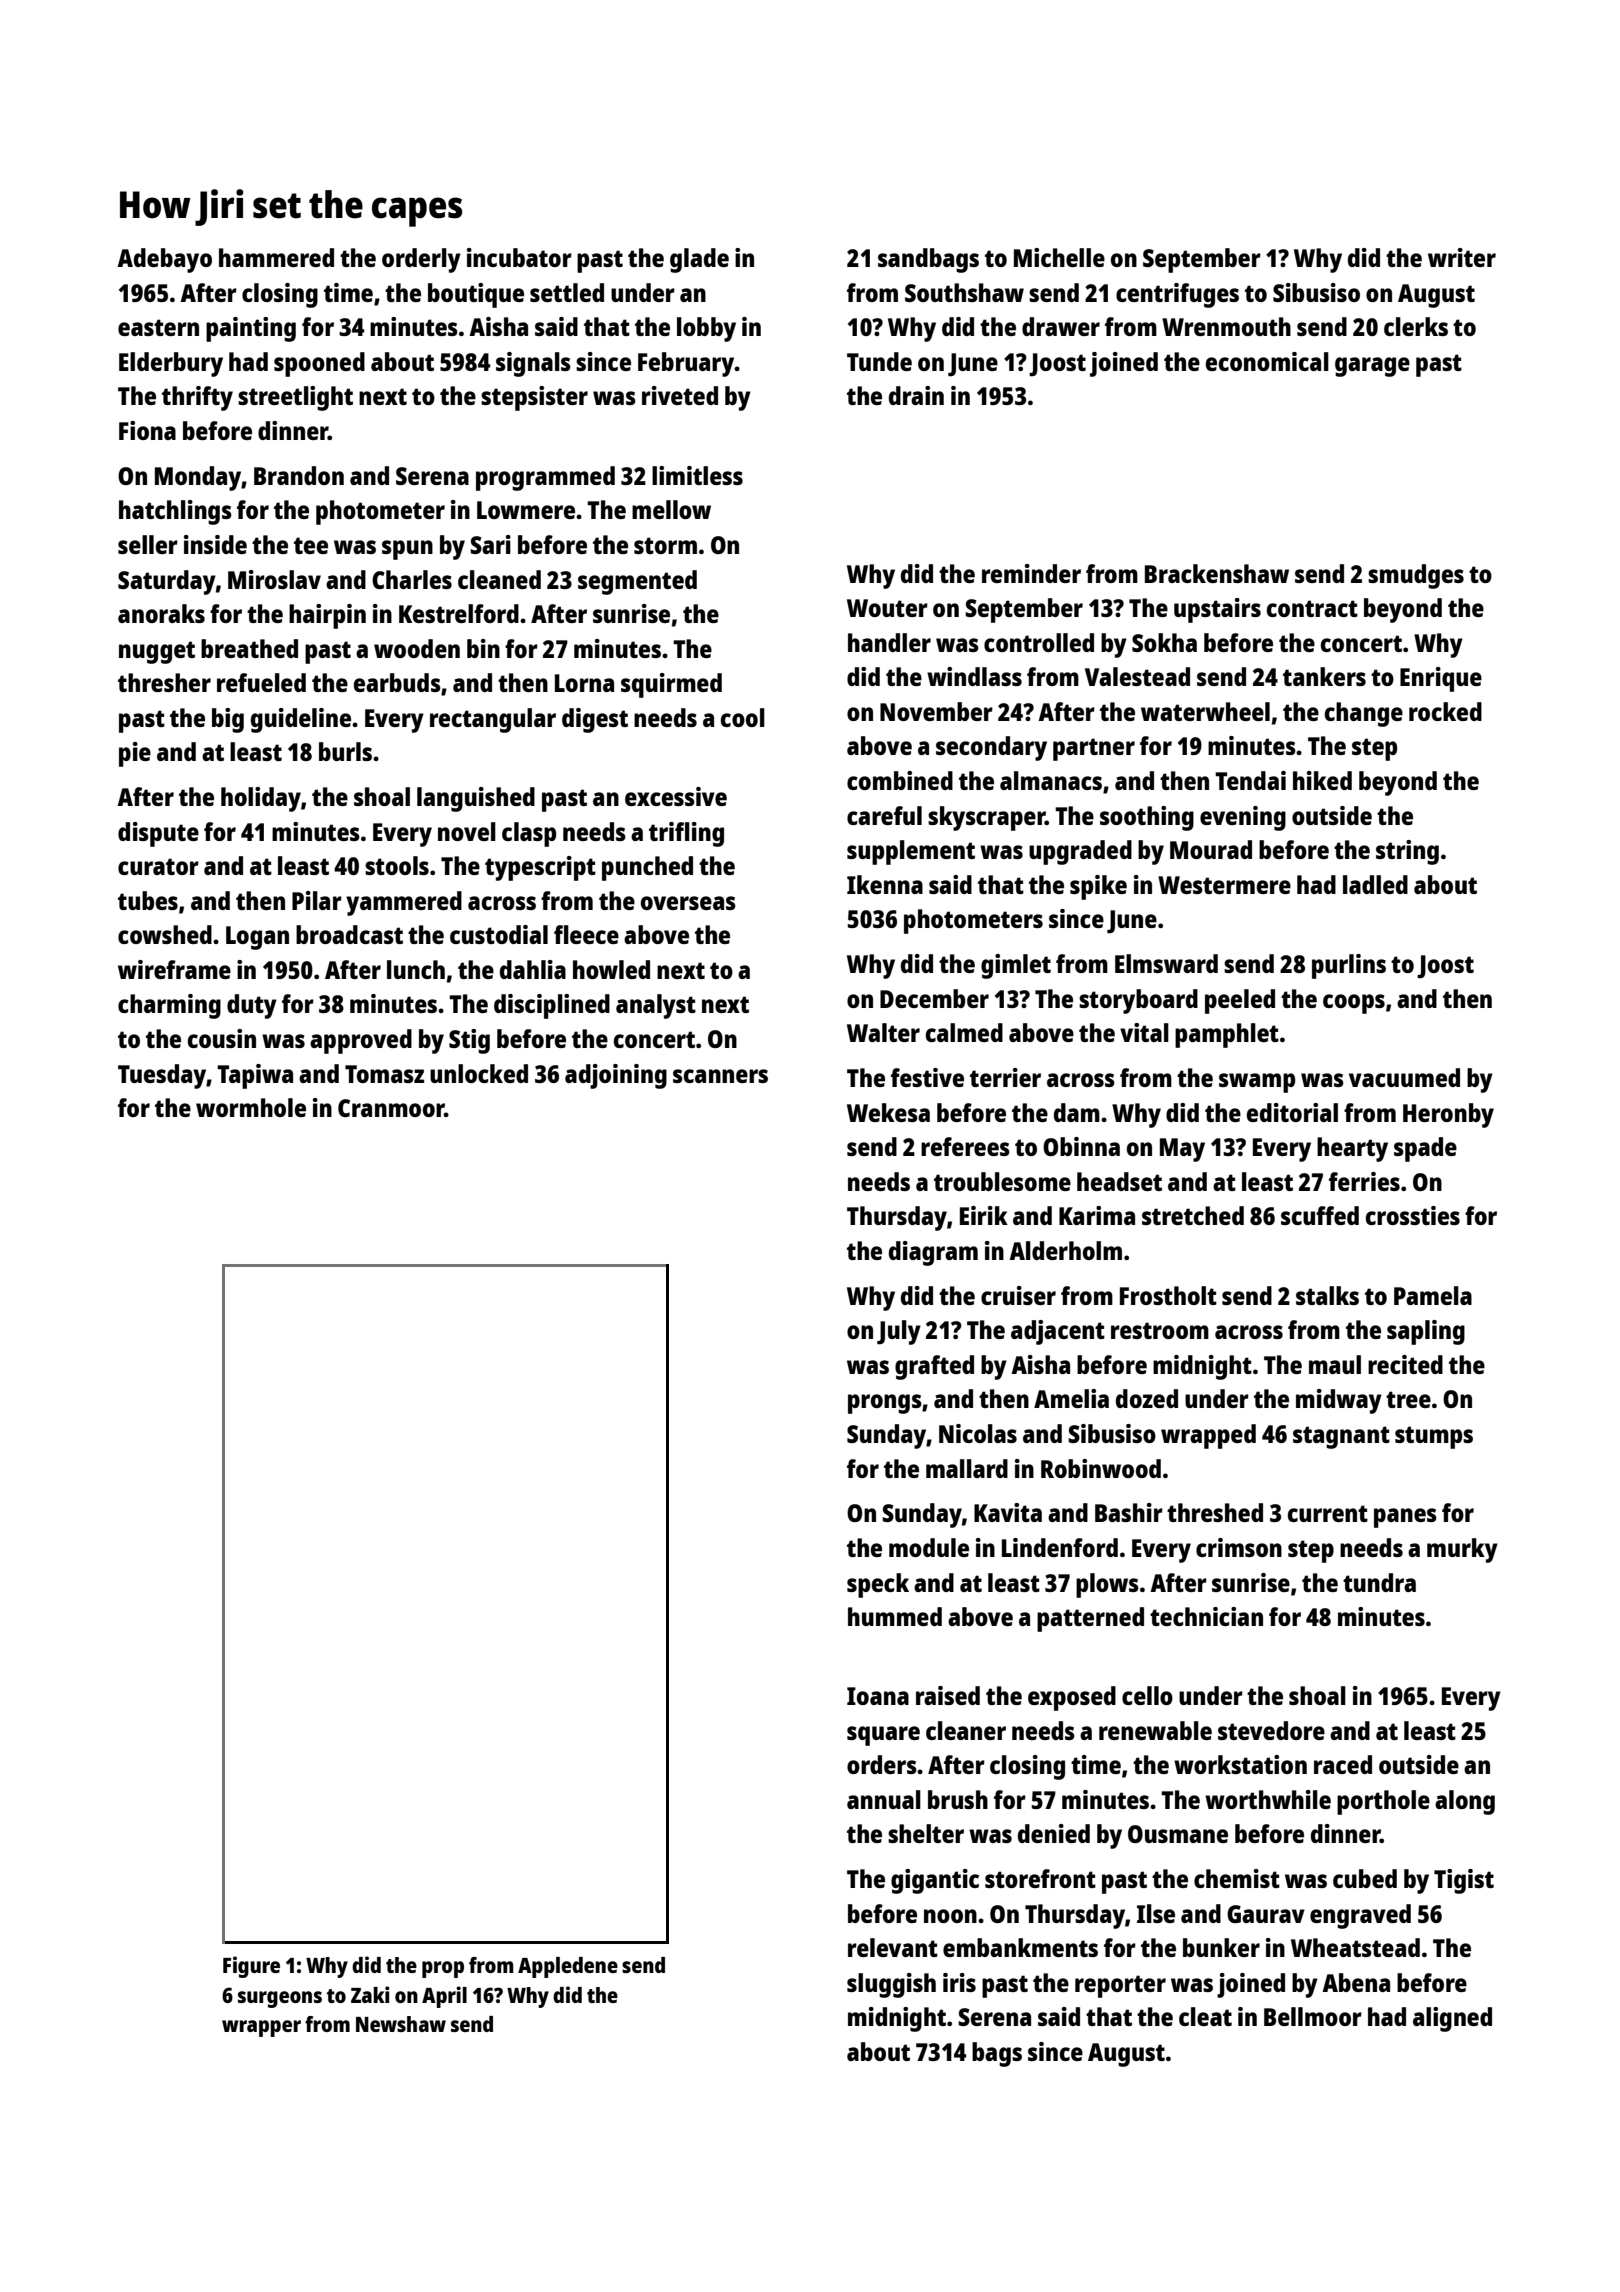 The height and width of the screenshot is (2292, 1620). Describe the element at coordinates (401, 2024) in the screenshot. I see `Newshaw` at that location.
